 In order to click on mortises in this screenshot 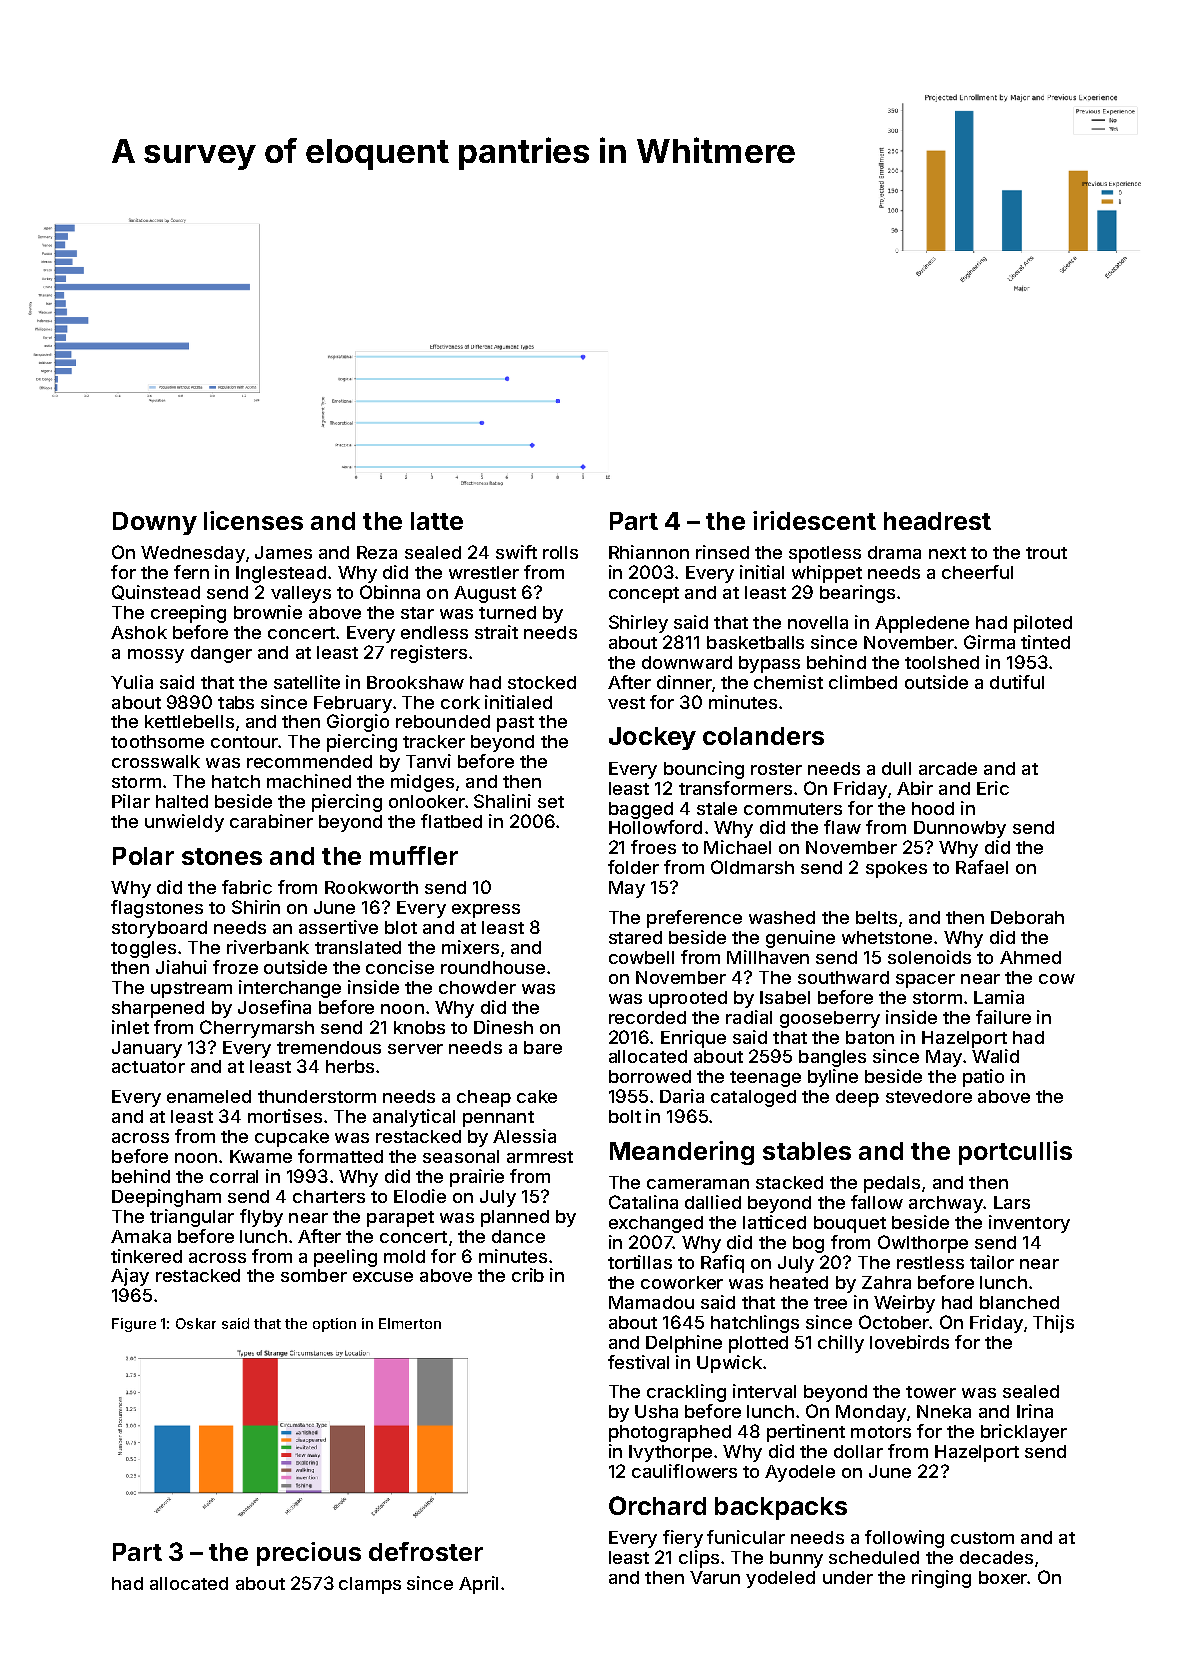, I will do `click(285, 1116)`.
